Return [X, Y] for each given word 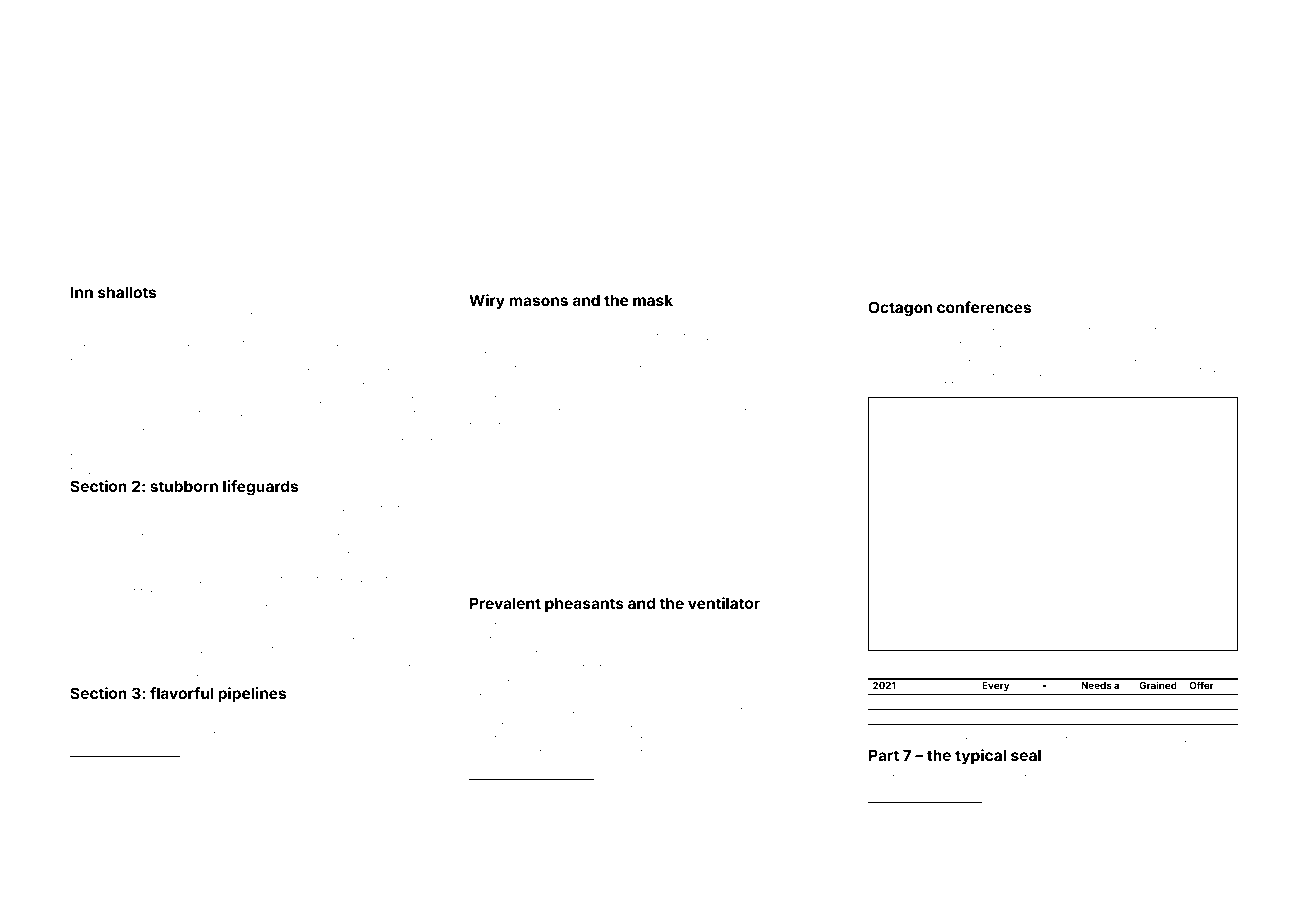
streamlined [124, 635]
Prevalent [505, 603]
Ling [139, 779]
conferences [984, 307]
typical [980, 756]
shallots [127, 292]
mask [653, 300]
